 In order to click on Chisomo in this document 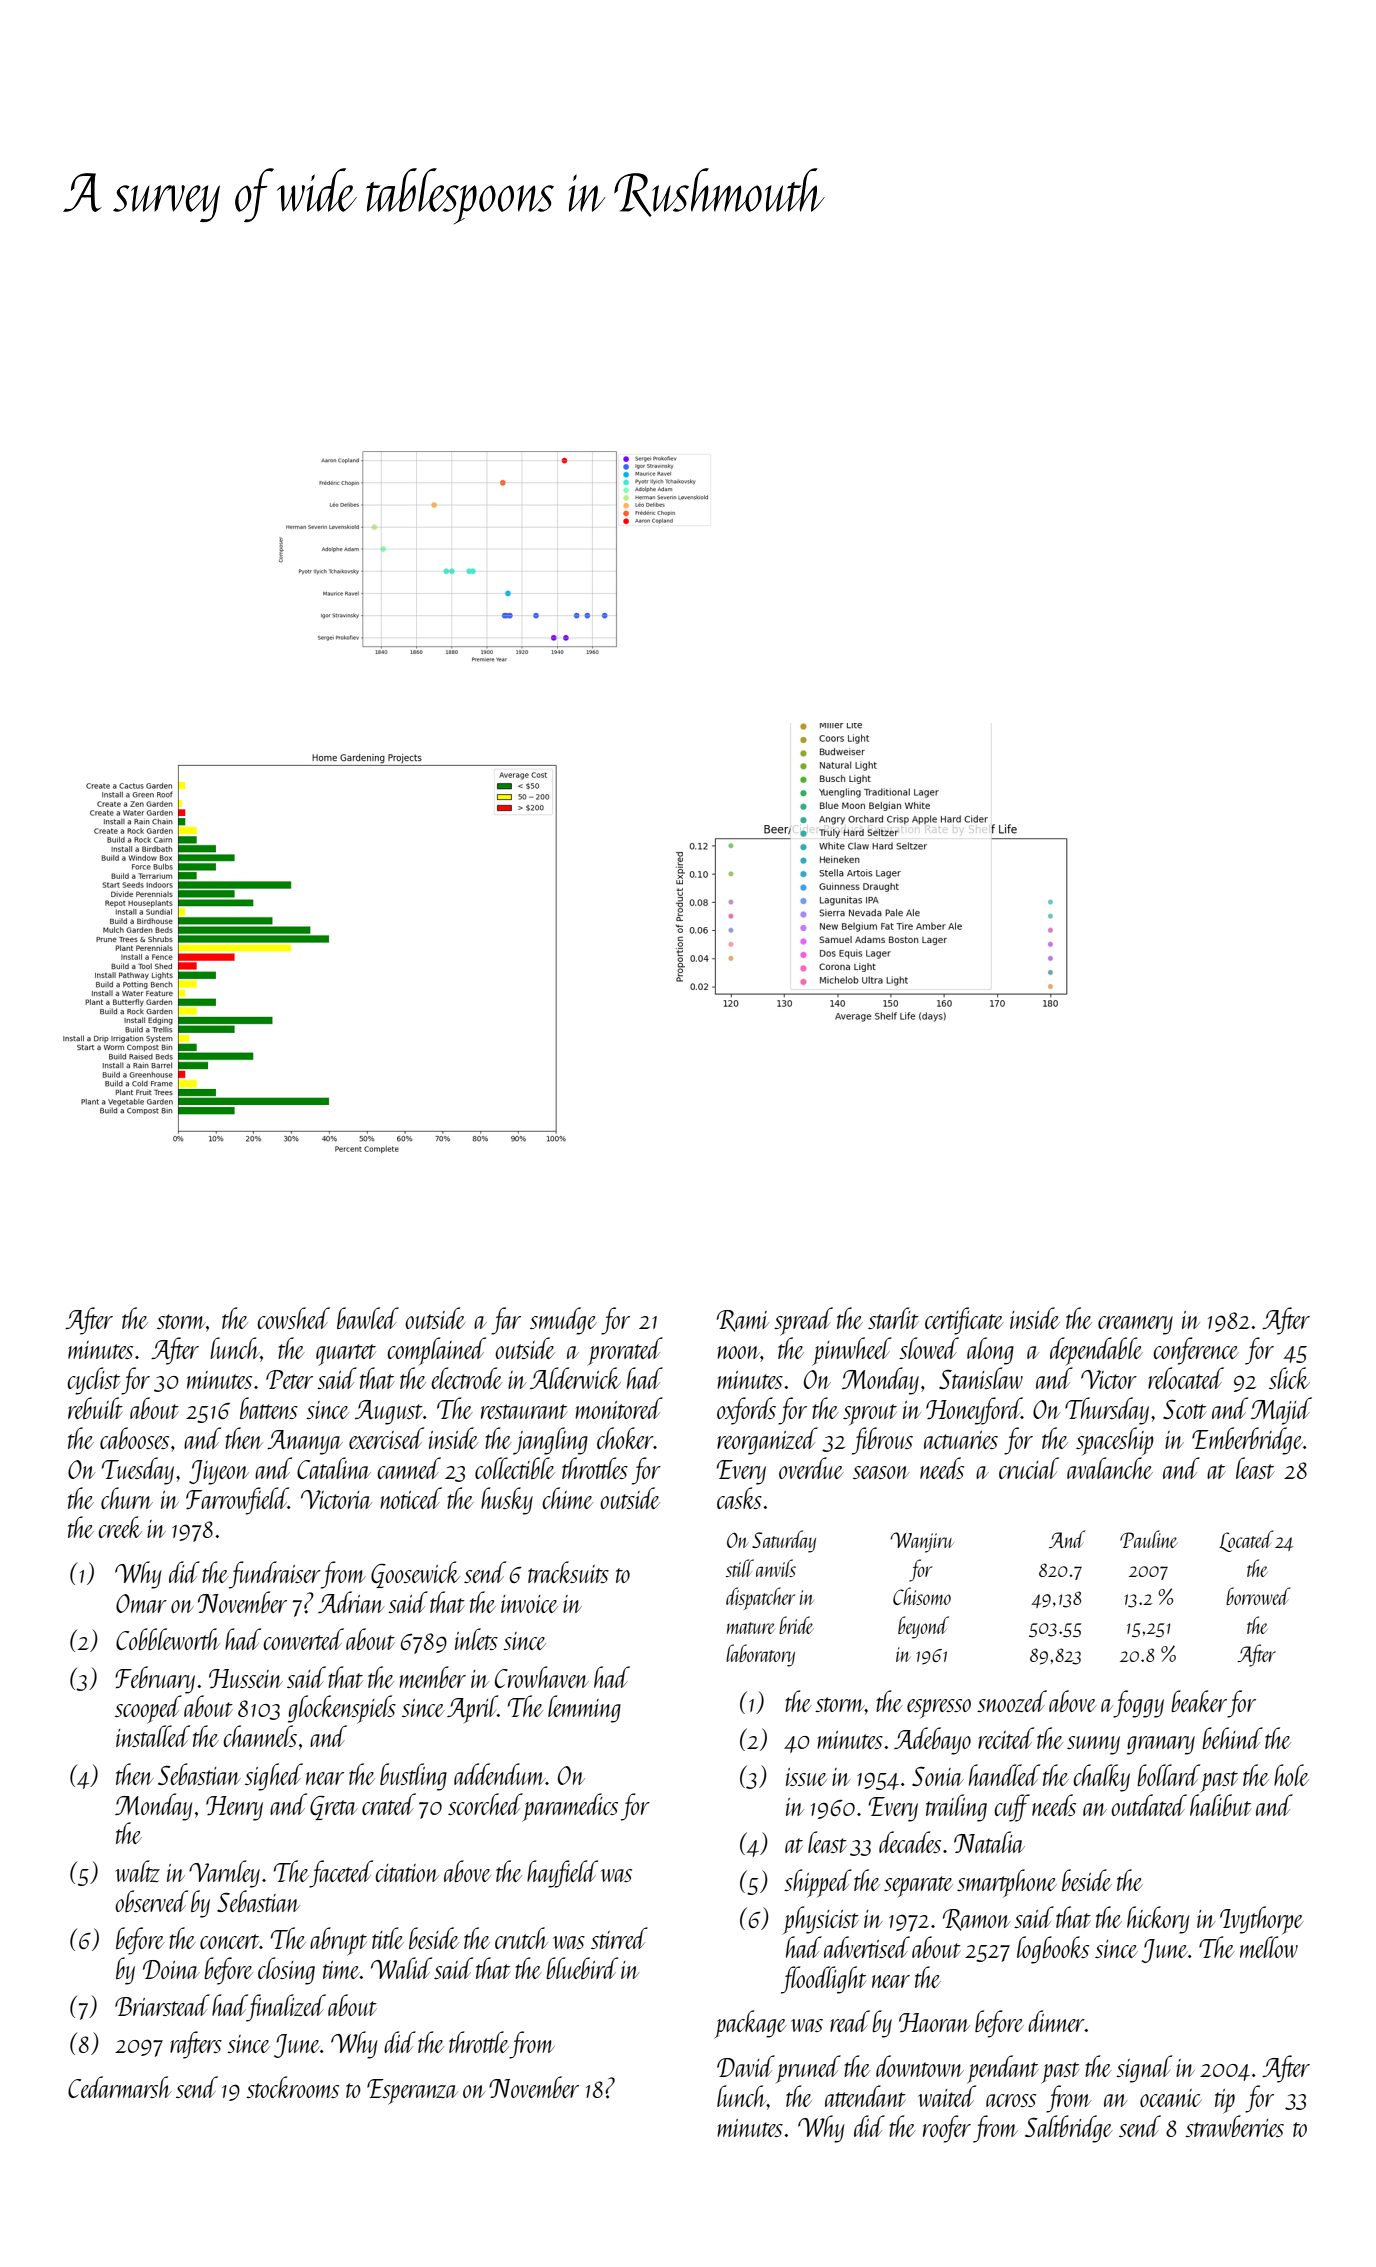, I will do `click(922, 1596)`.
